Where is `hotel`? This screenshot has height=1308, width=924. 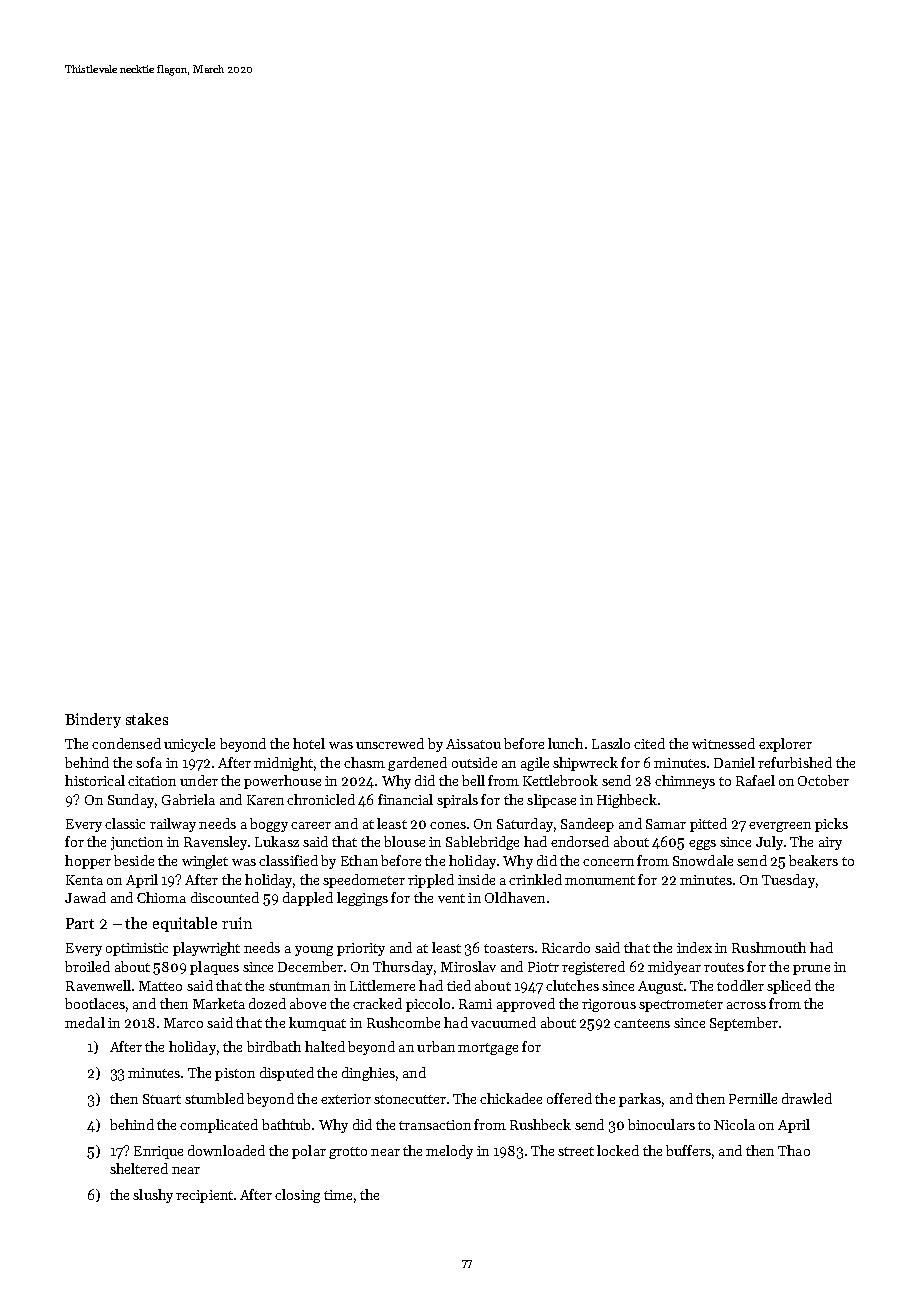 hotel is located at coordinates (309, 743).
